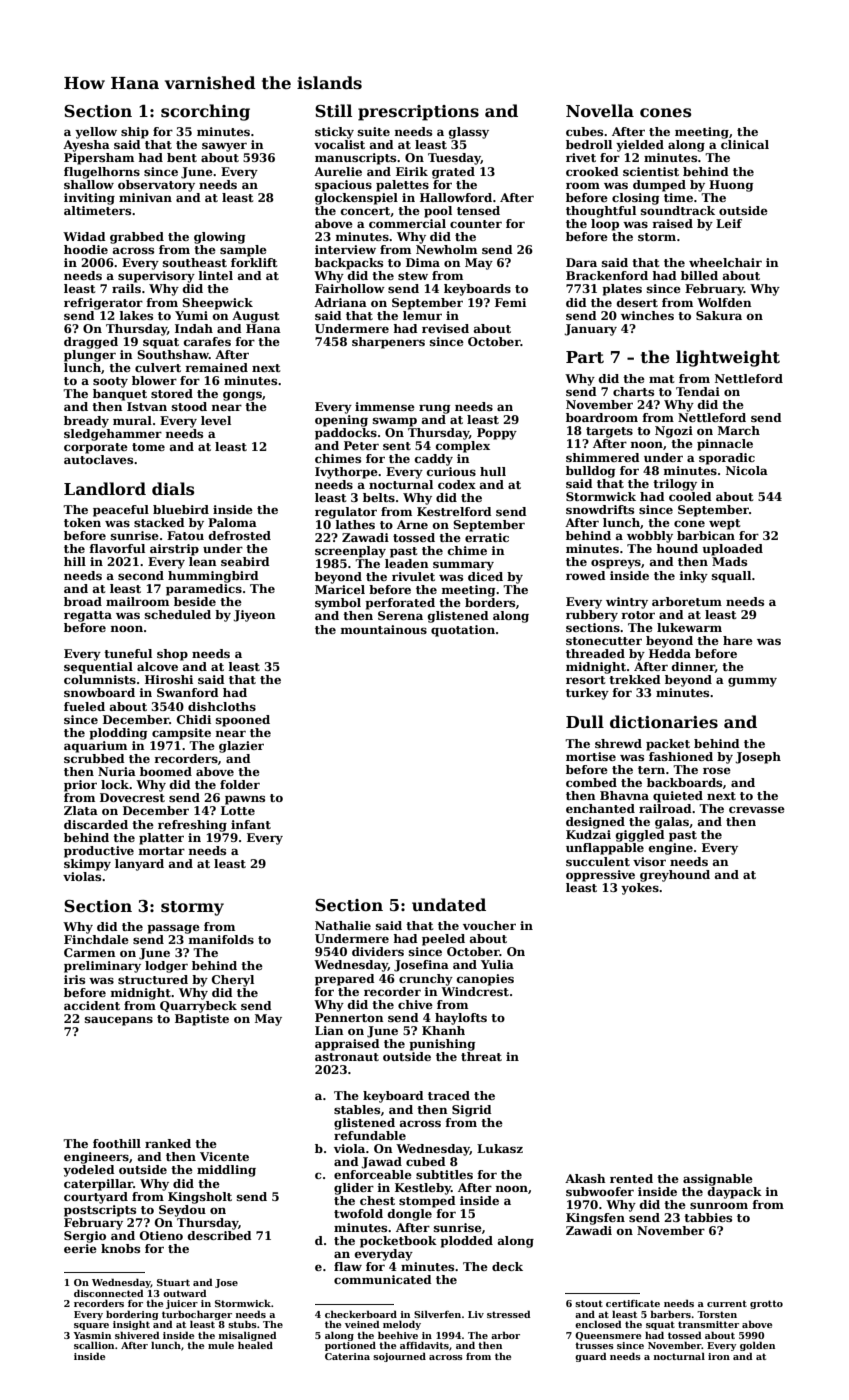  What do you see at coordinates (205, 112) in the image?
I see `scorching` at bounding box center [205, 112].
